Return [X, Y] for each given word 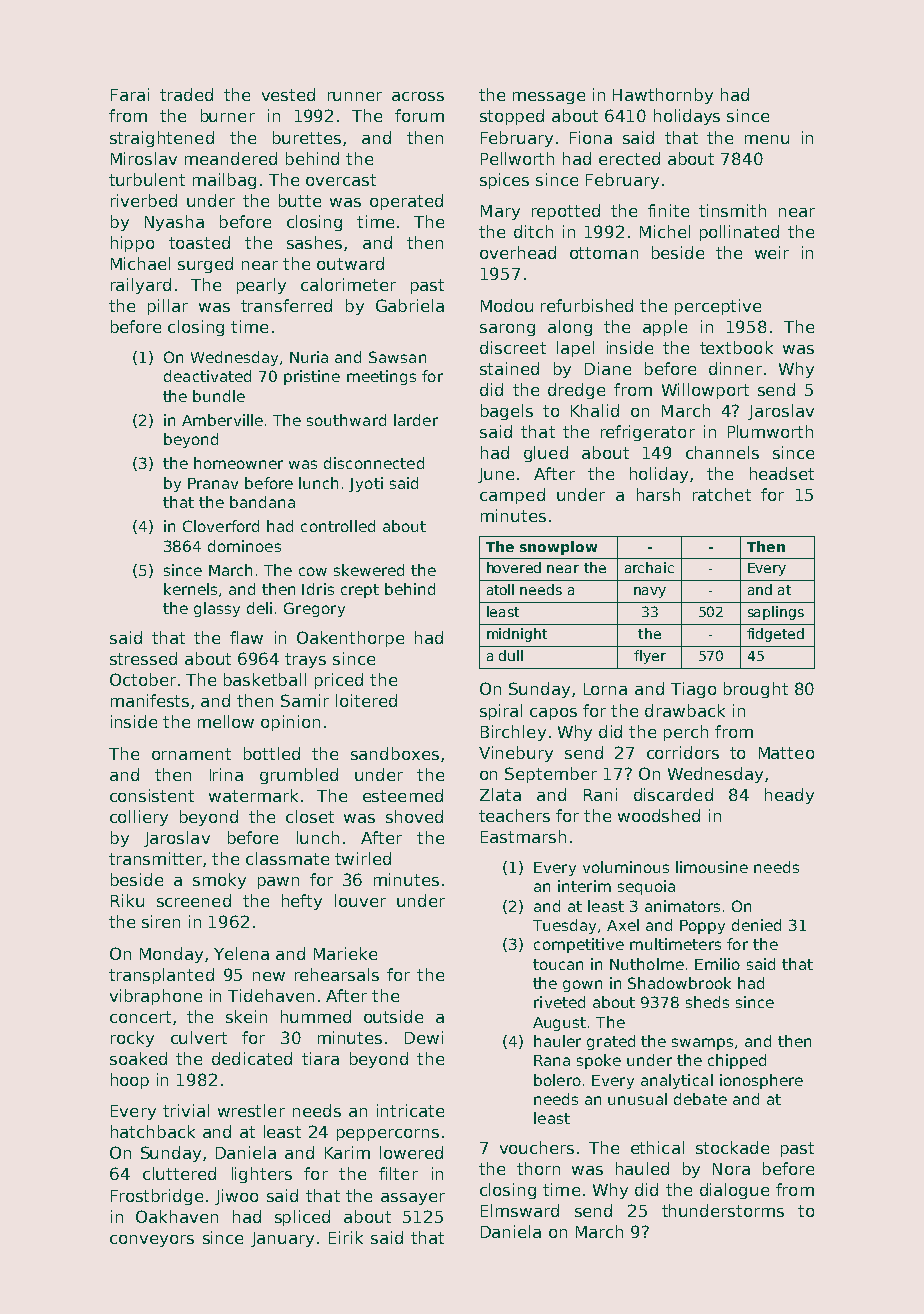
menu [767, 139]
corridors [683, 752]
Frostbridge [157, 1197]
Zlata [500, 794]
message [549, 98]
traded [186, 94]
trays [305, 660]
